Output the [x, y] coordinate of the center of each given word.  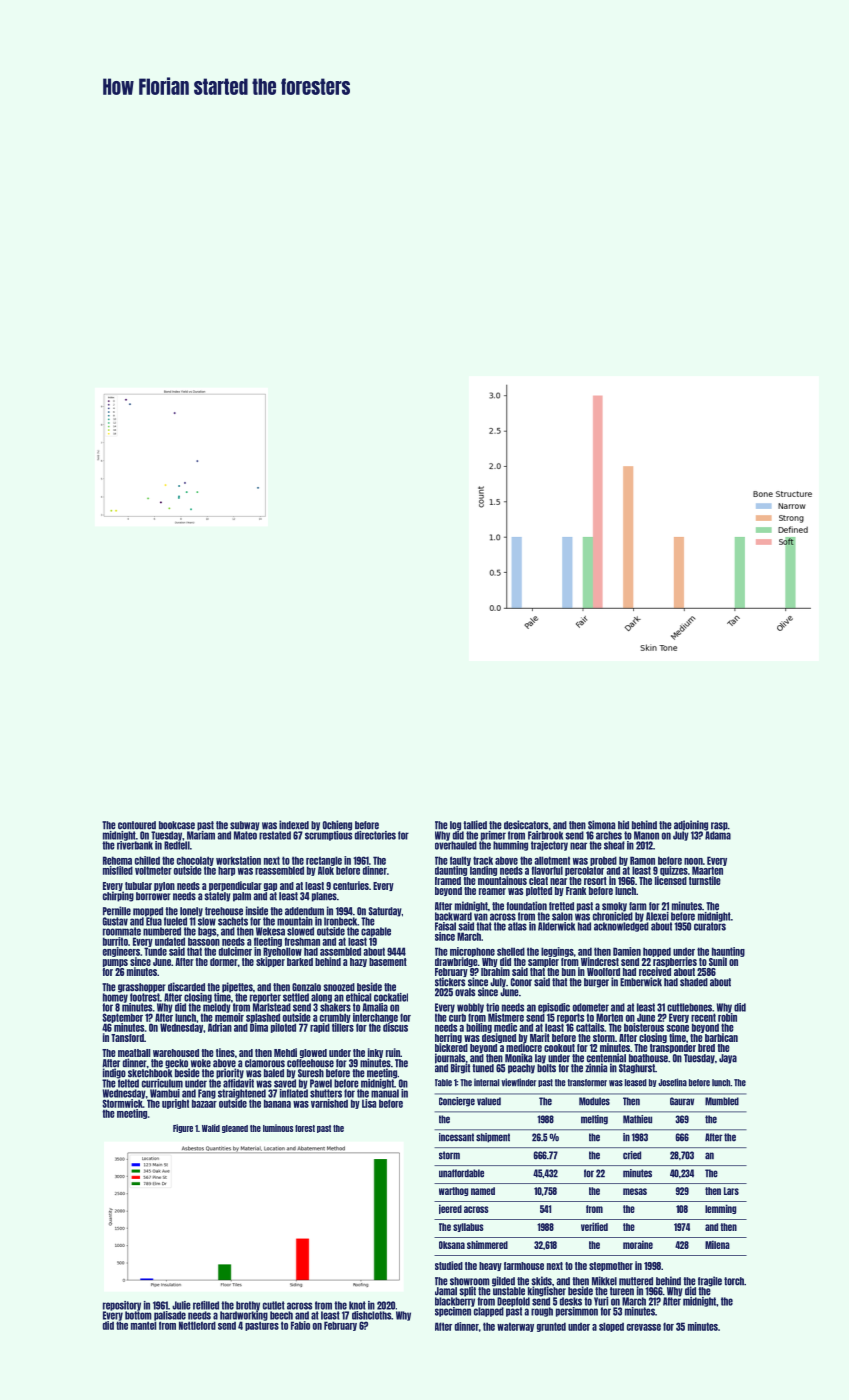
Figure [183, 1128]
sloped [611, 1327]
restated [275, 835]
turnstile [705, 880]
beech [281, 1315]
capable [376, 932]
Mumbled [722, 1101]
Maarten [707, 870]
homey [115, 998]
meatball [134, 1053]
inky [375, 1053]
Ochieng [337, 825]
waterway [515, 1327]
